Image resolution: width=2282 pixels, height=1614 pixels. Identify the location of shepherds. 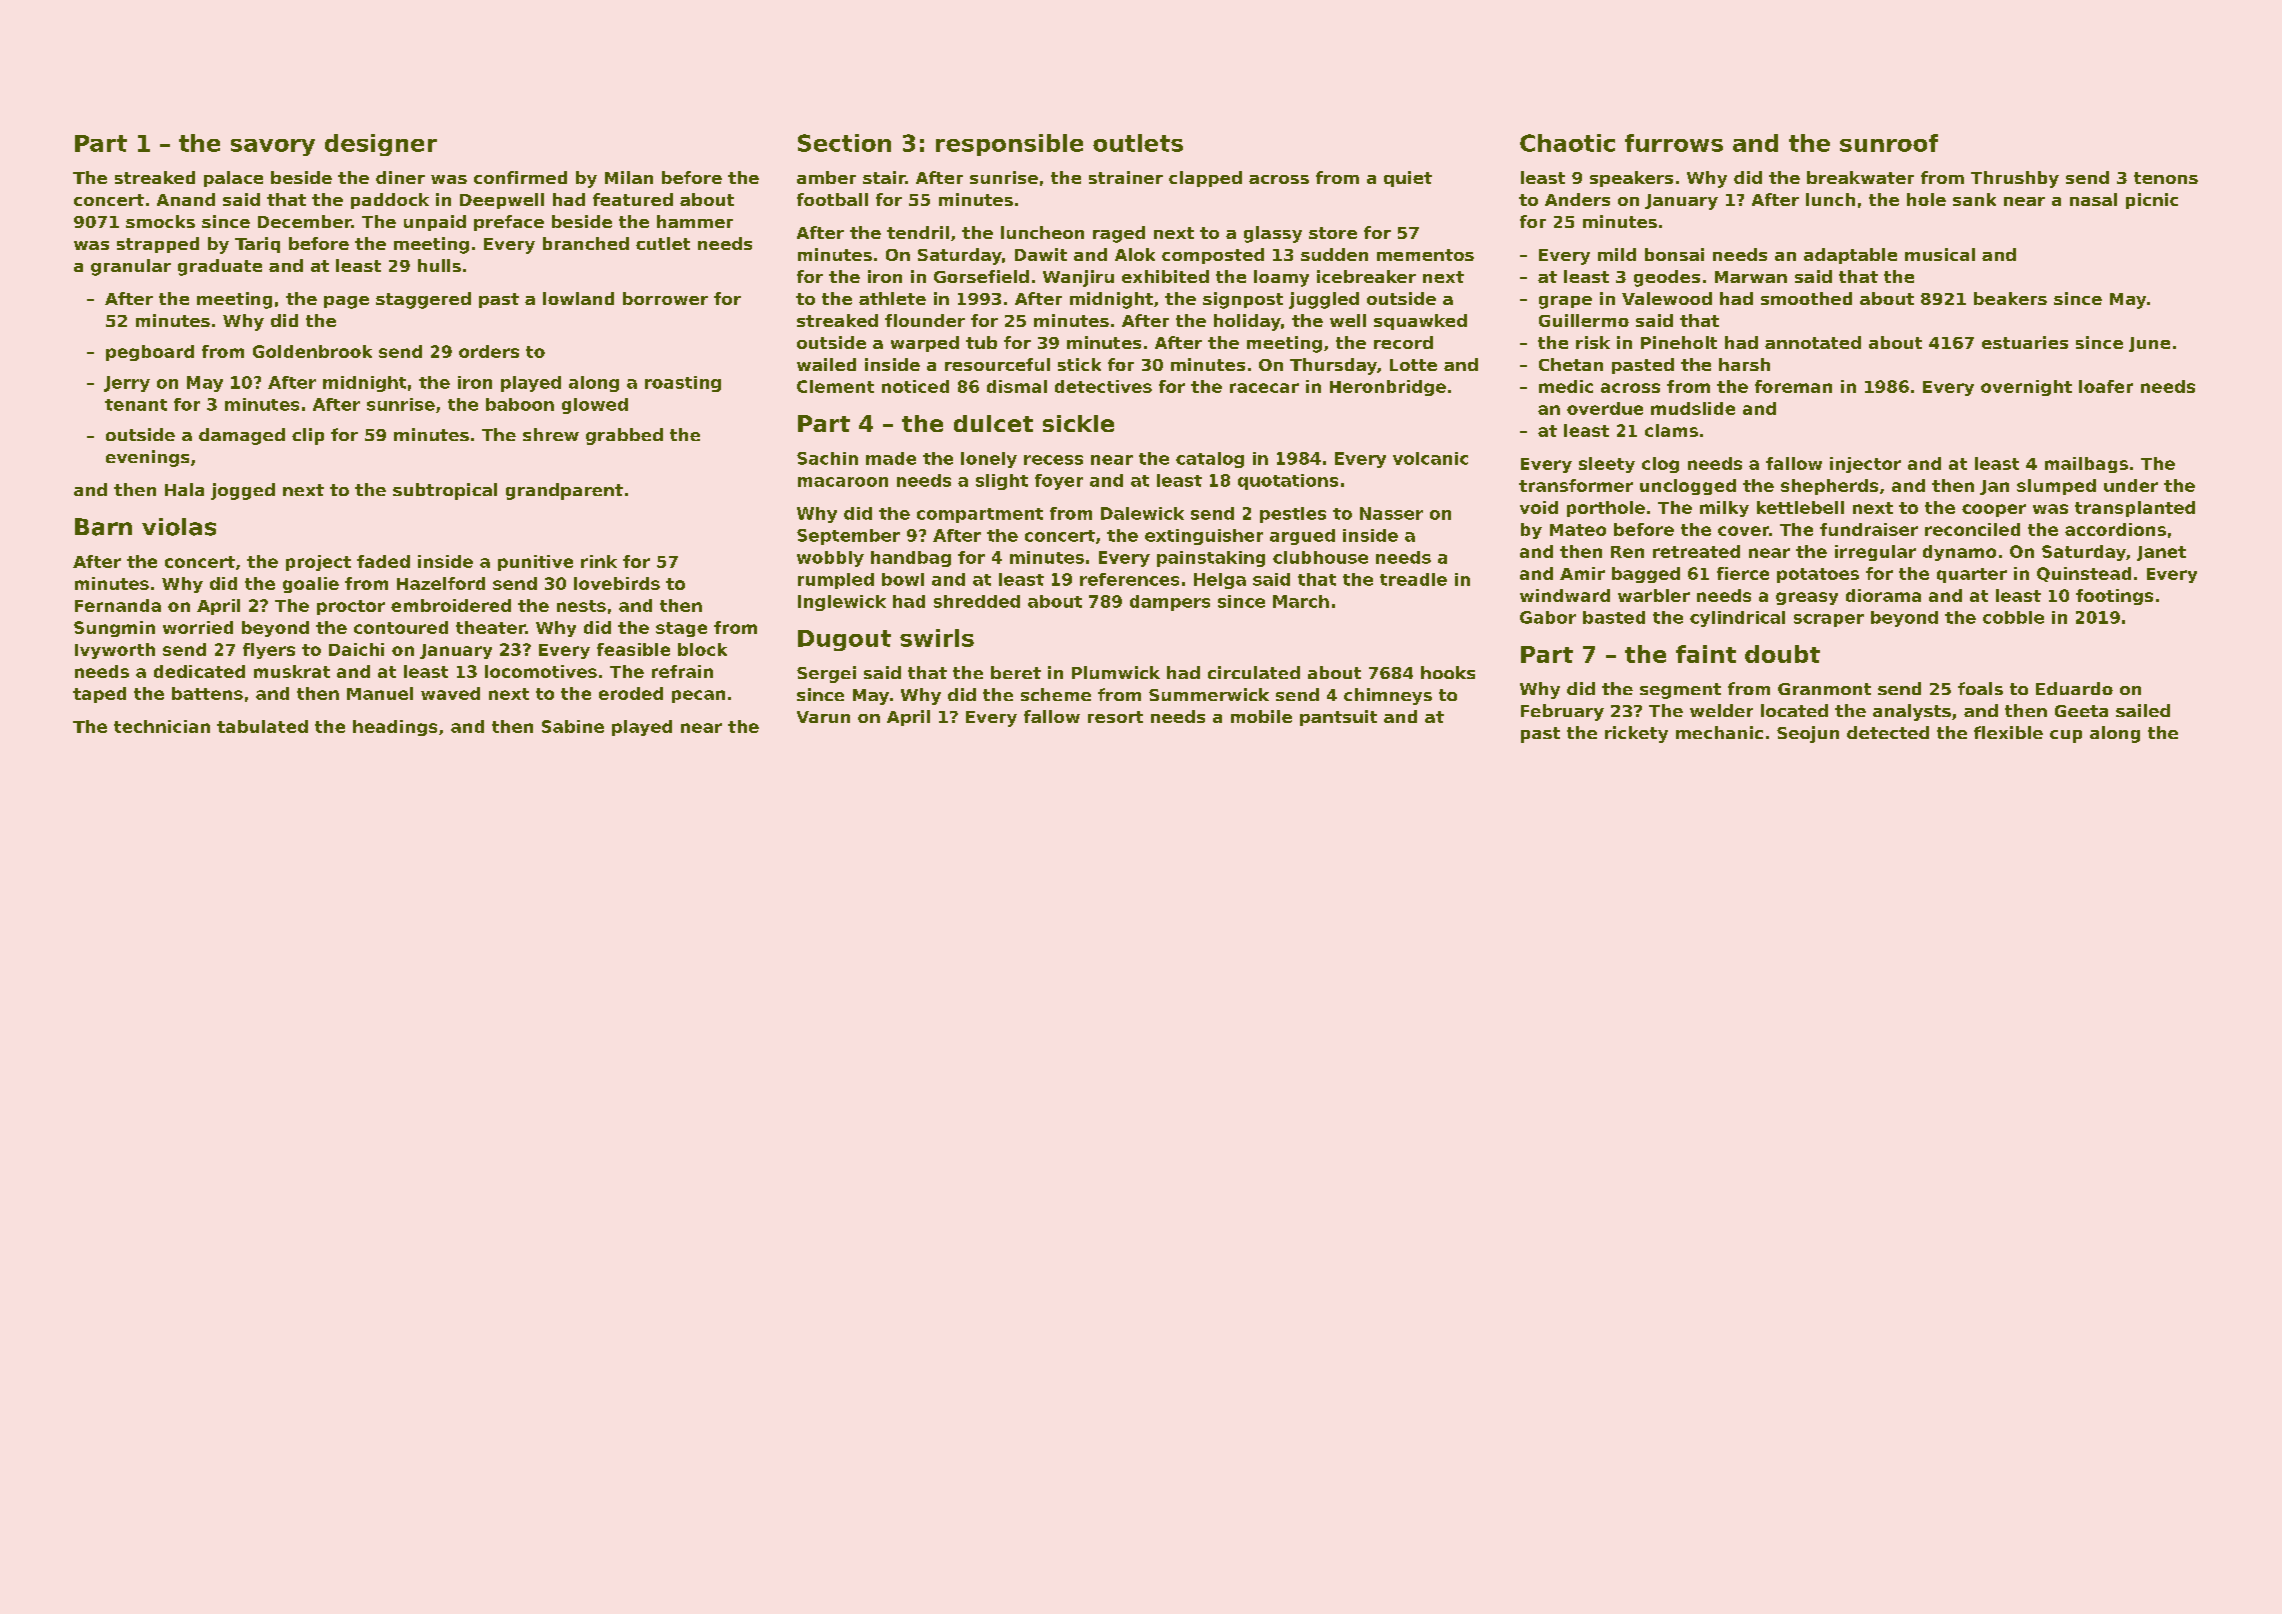
(1829, 487).
